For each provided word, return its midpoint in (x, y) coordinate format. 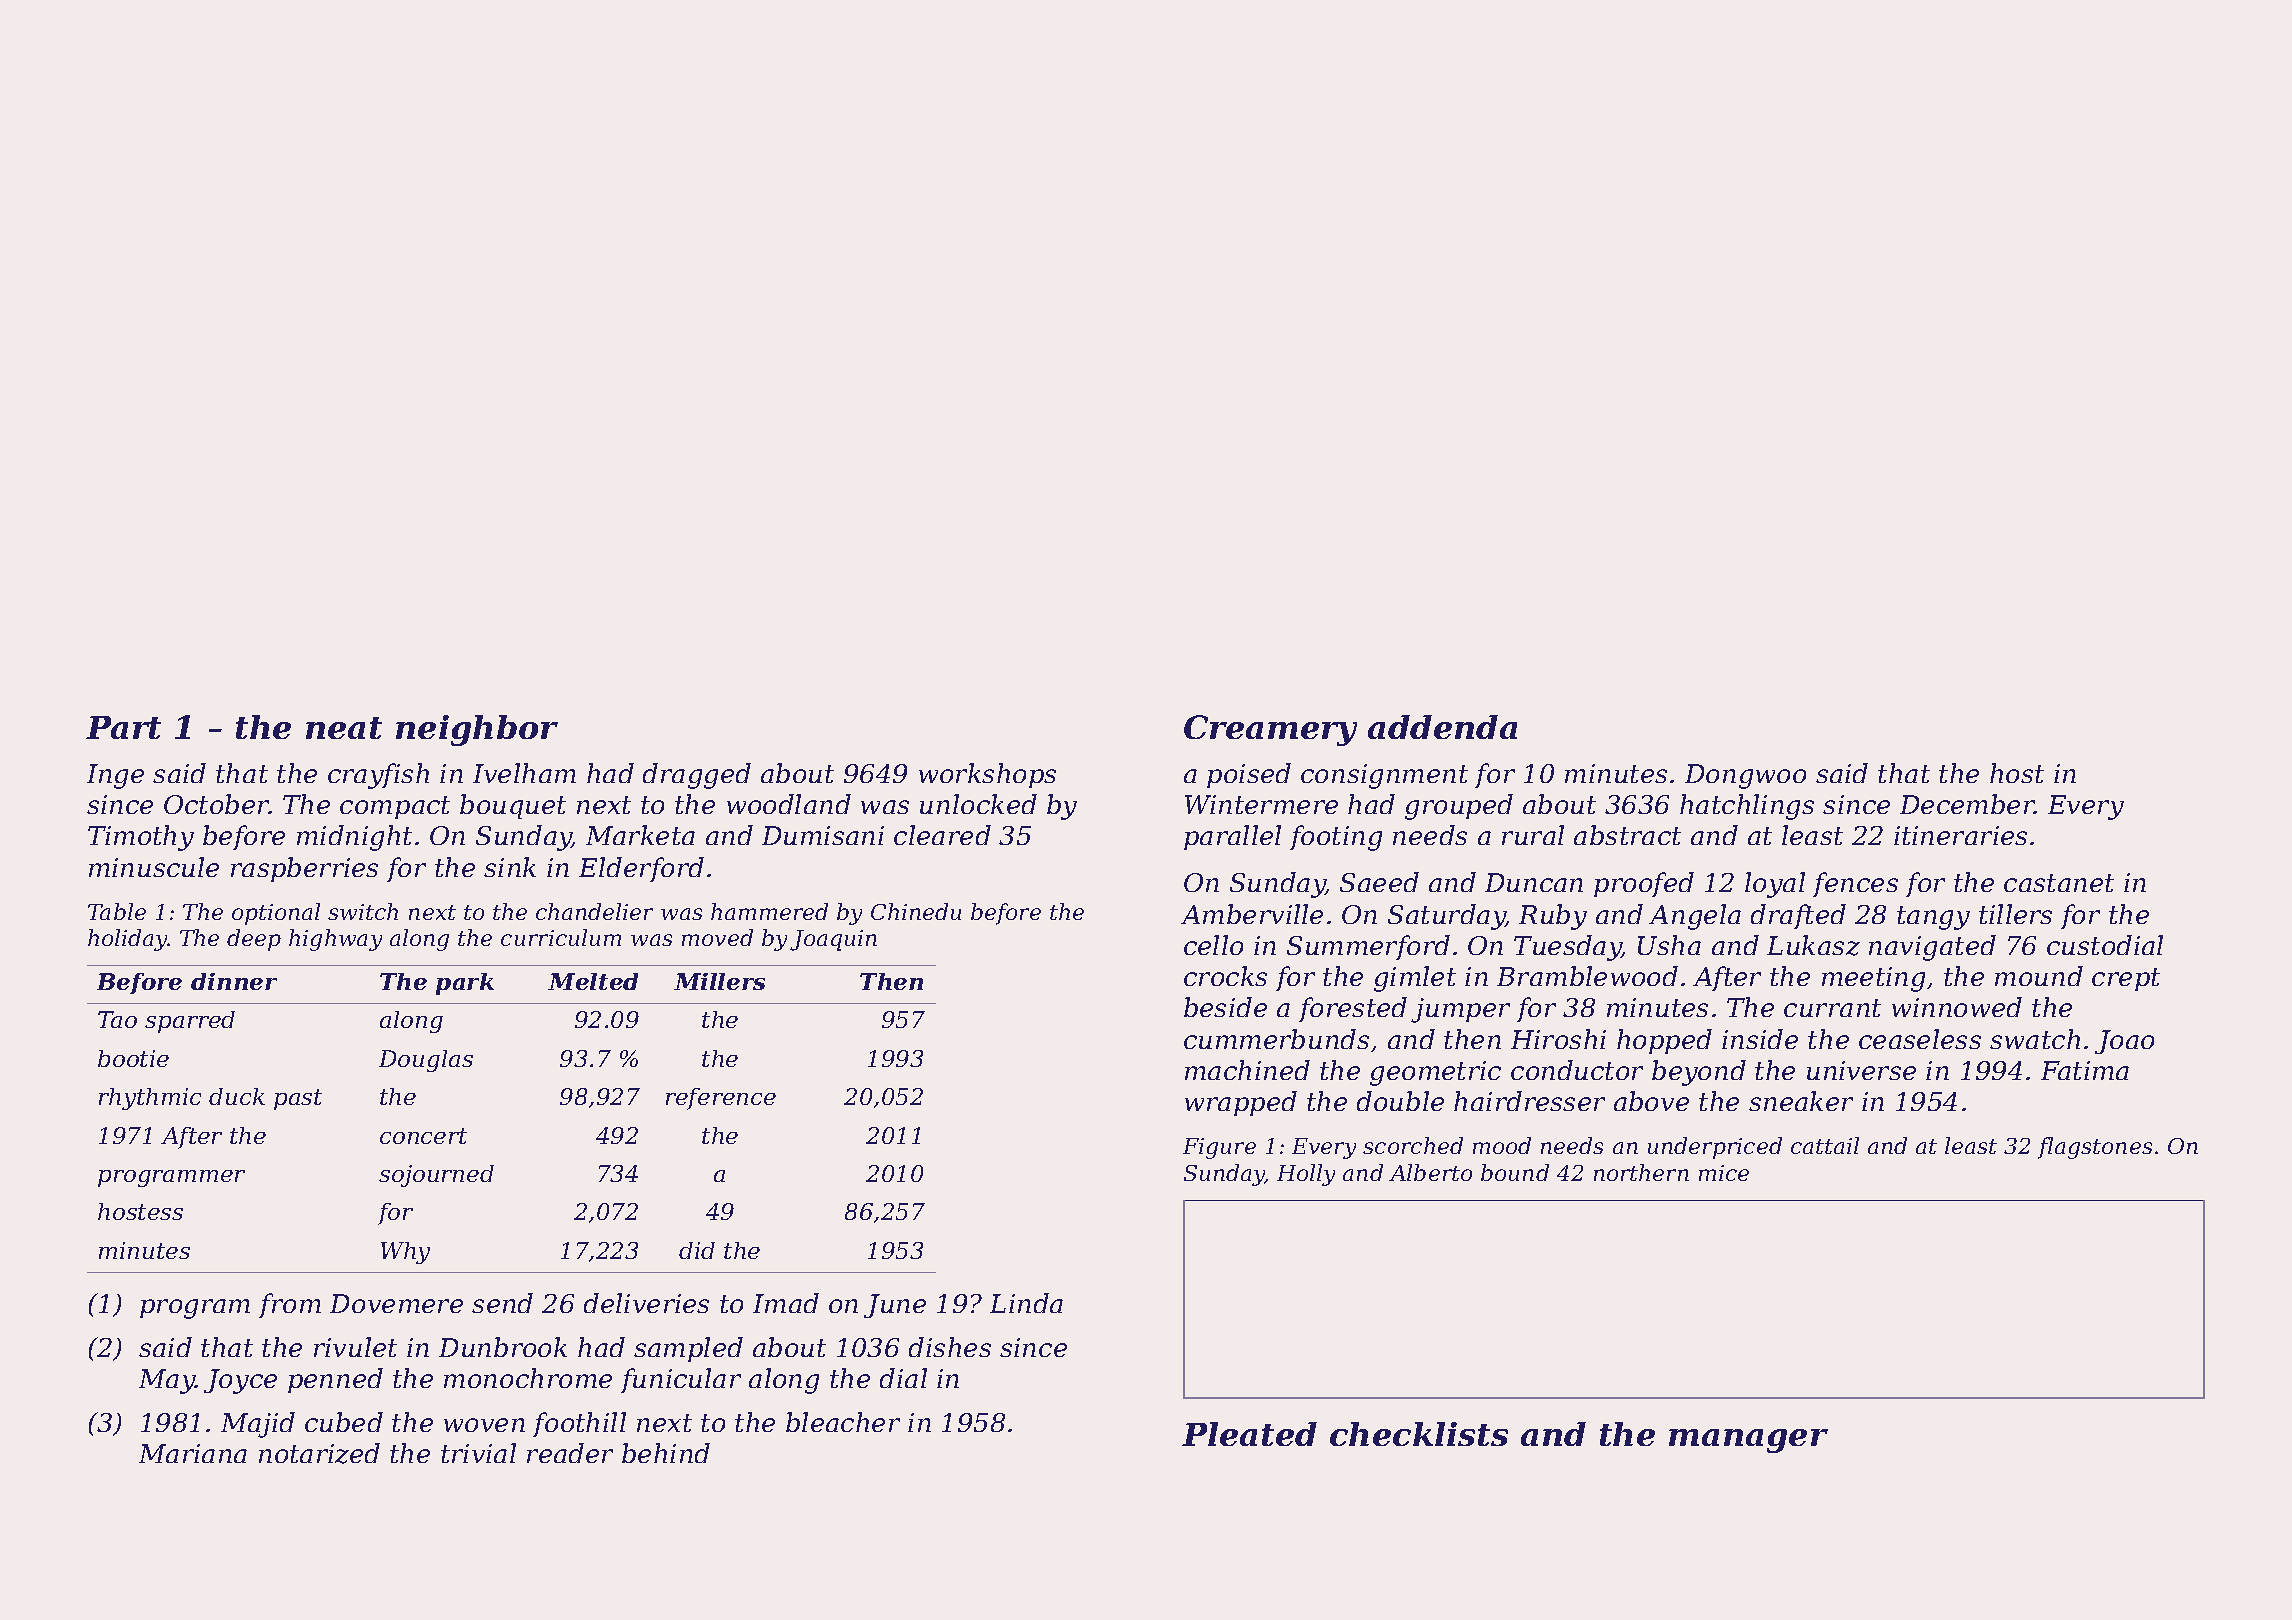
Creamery (1270, 730)
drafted (1798, 916)
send (502, 1303)
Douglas (426, 1061)
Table (117, 911)
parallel (1232, 837)
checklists (1419, 1434)
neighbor (477, 730)
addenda (1442, 727)
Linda (1026, 1303)
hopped (1664, 1041)
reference (721, 1099)
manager (1748, 1441)
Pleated (1249, 1434)
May (167, 1381)
